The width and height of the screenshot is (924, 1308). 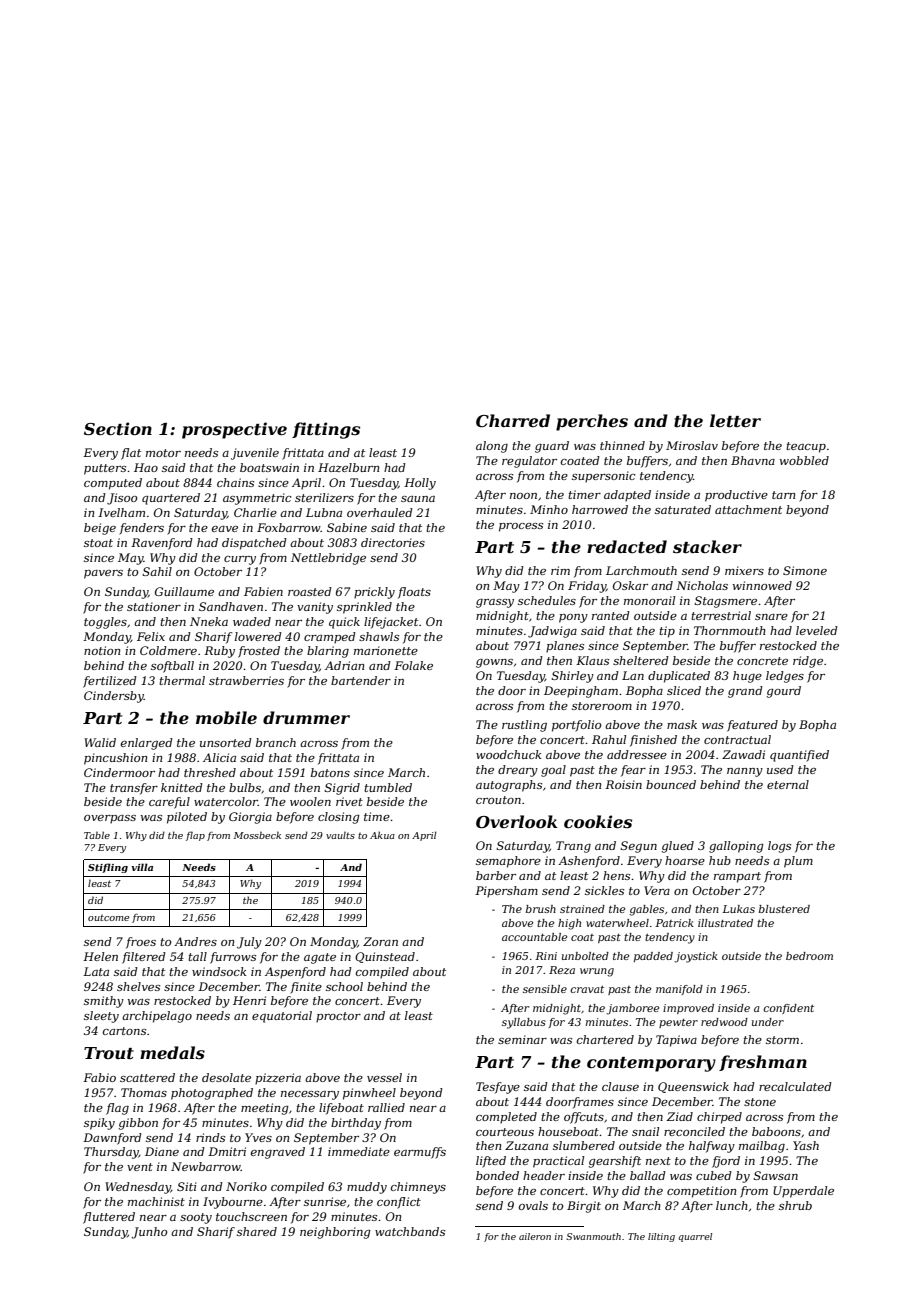 What do you see at coordinates (384, 1077) in the screenshot?
I see `vessel` at bounding box center [384, 1077].
